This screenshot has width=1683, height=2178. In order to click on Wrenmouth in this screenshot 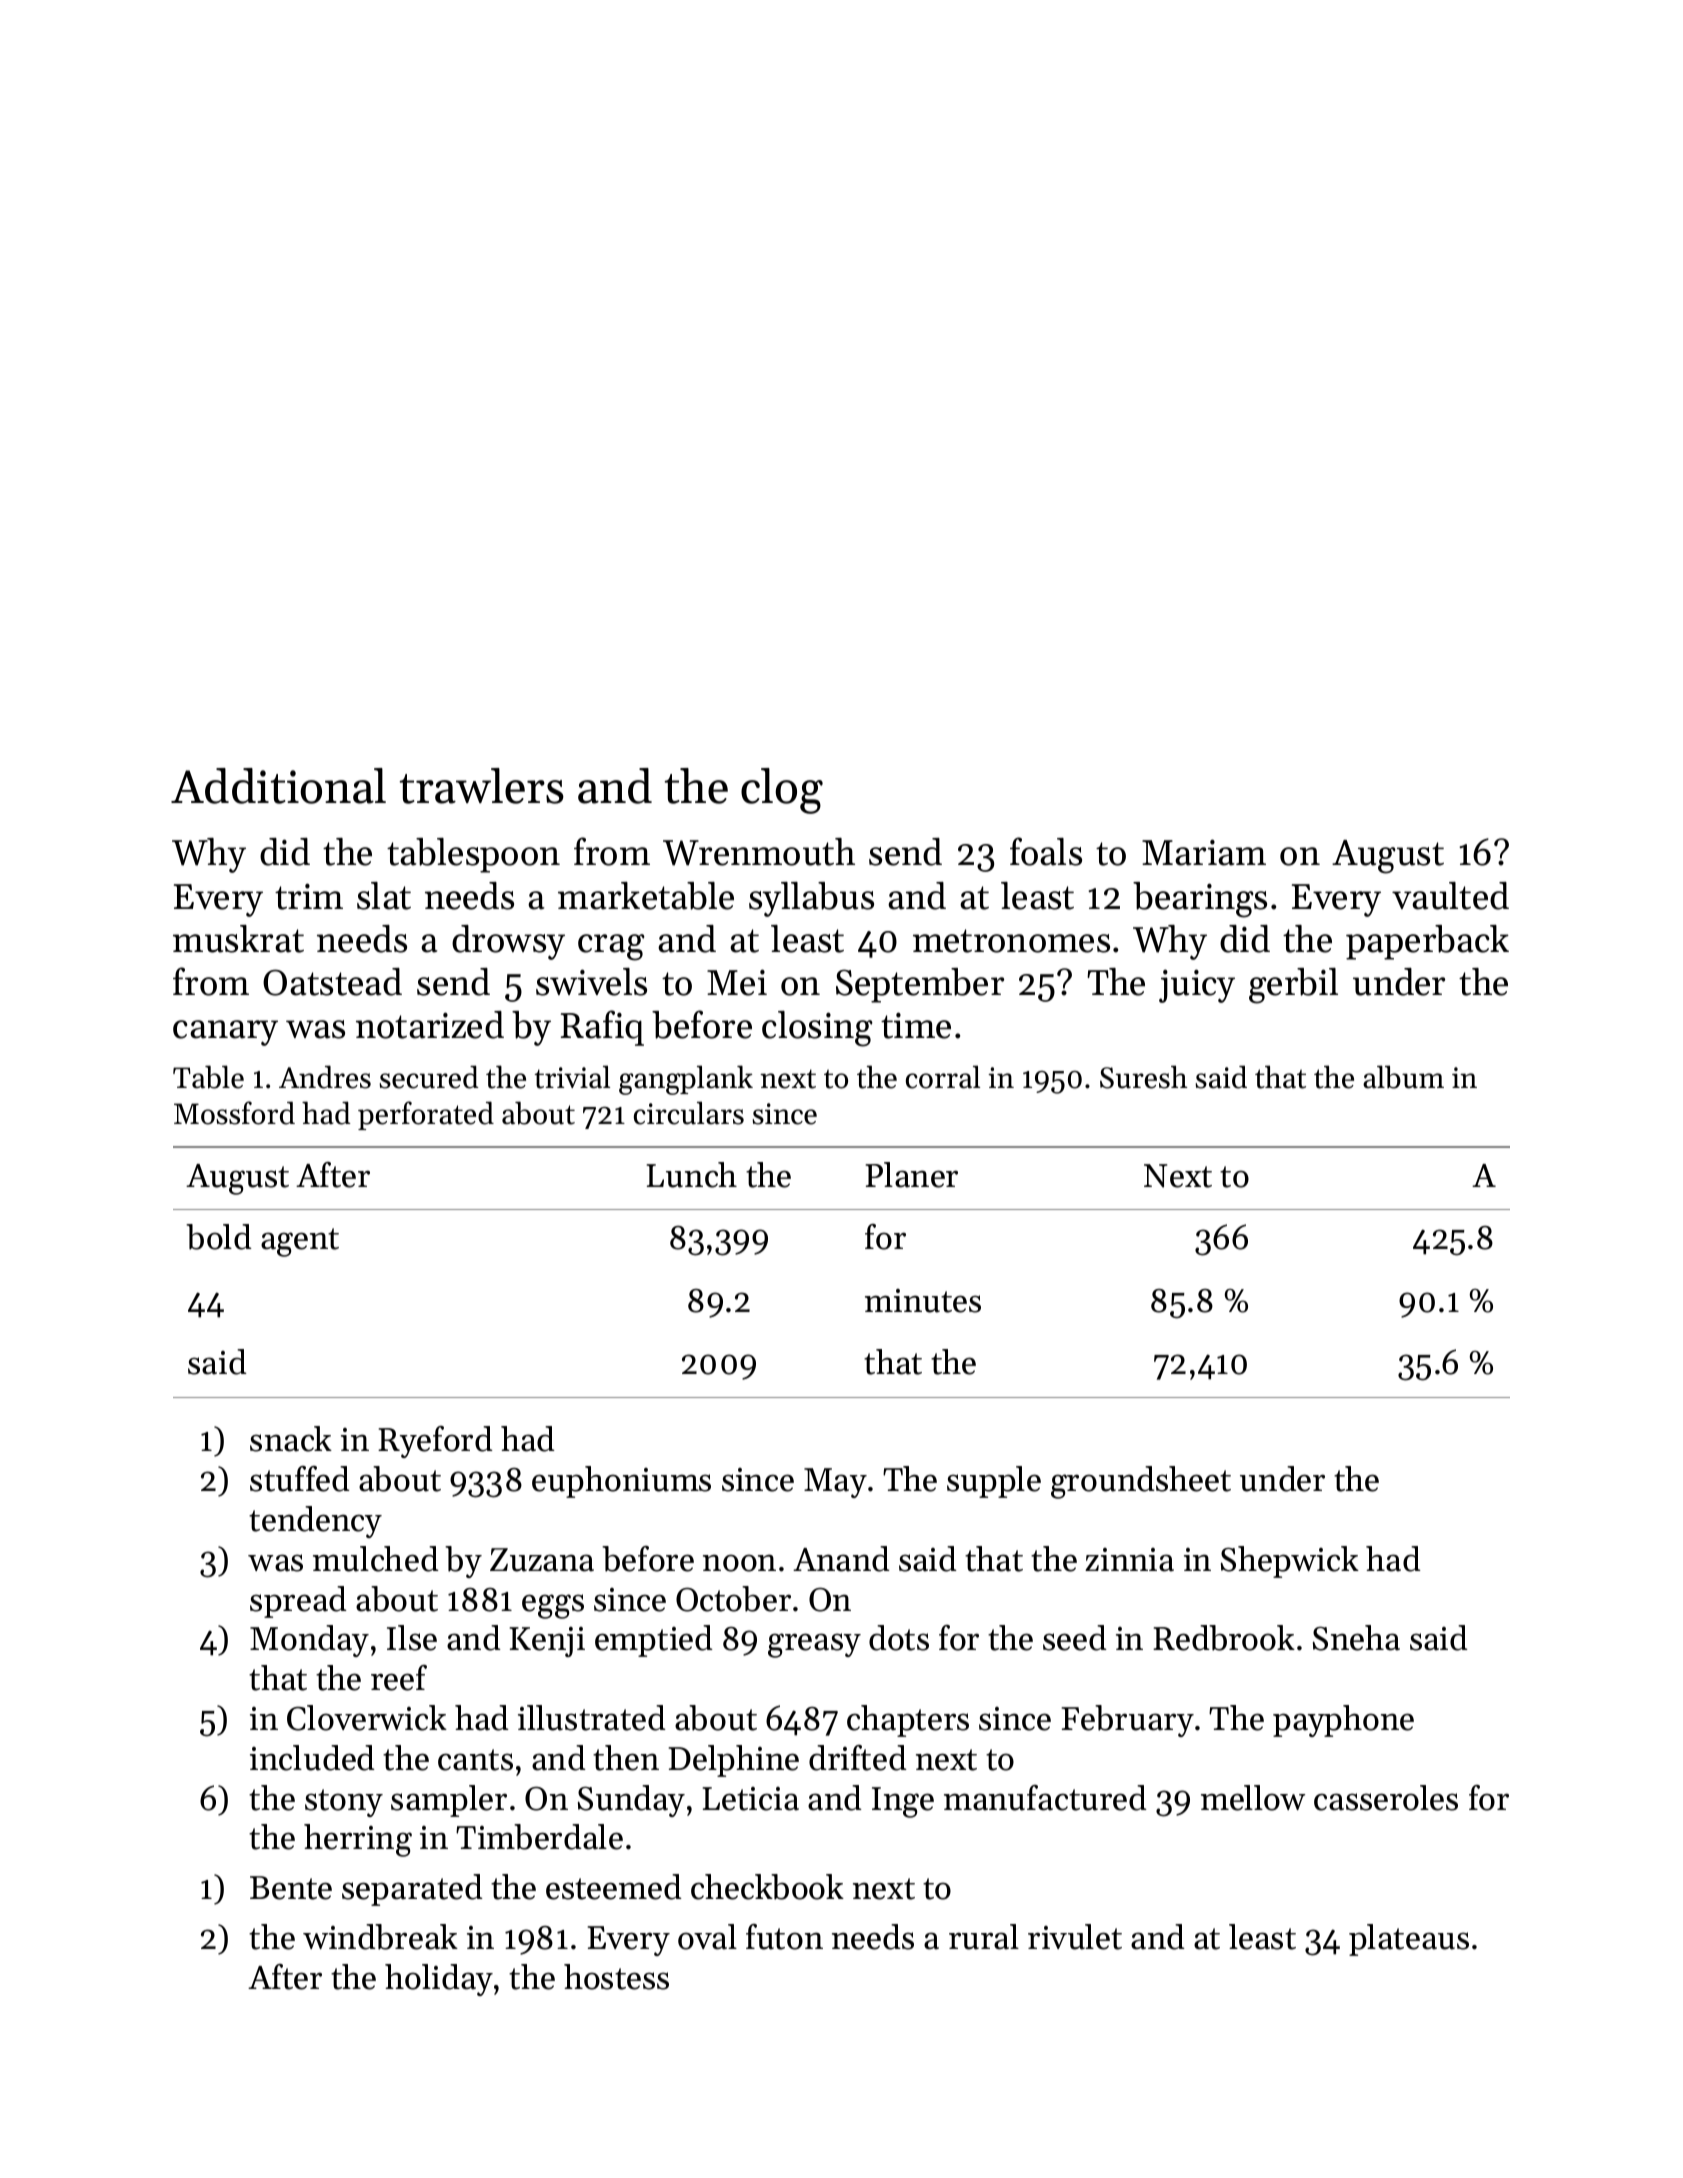, I will do `click(759, 852)`.
